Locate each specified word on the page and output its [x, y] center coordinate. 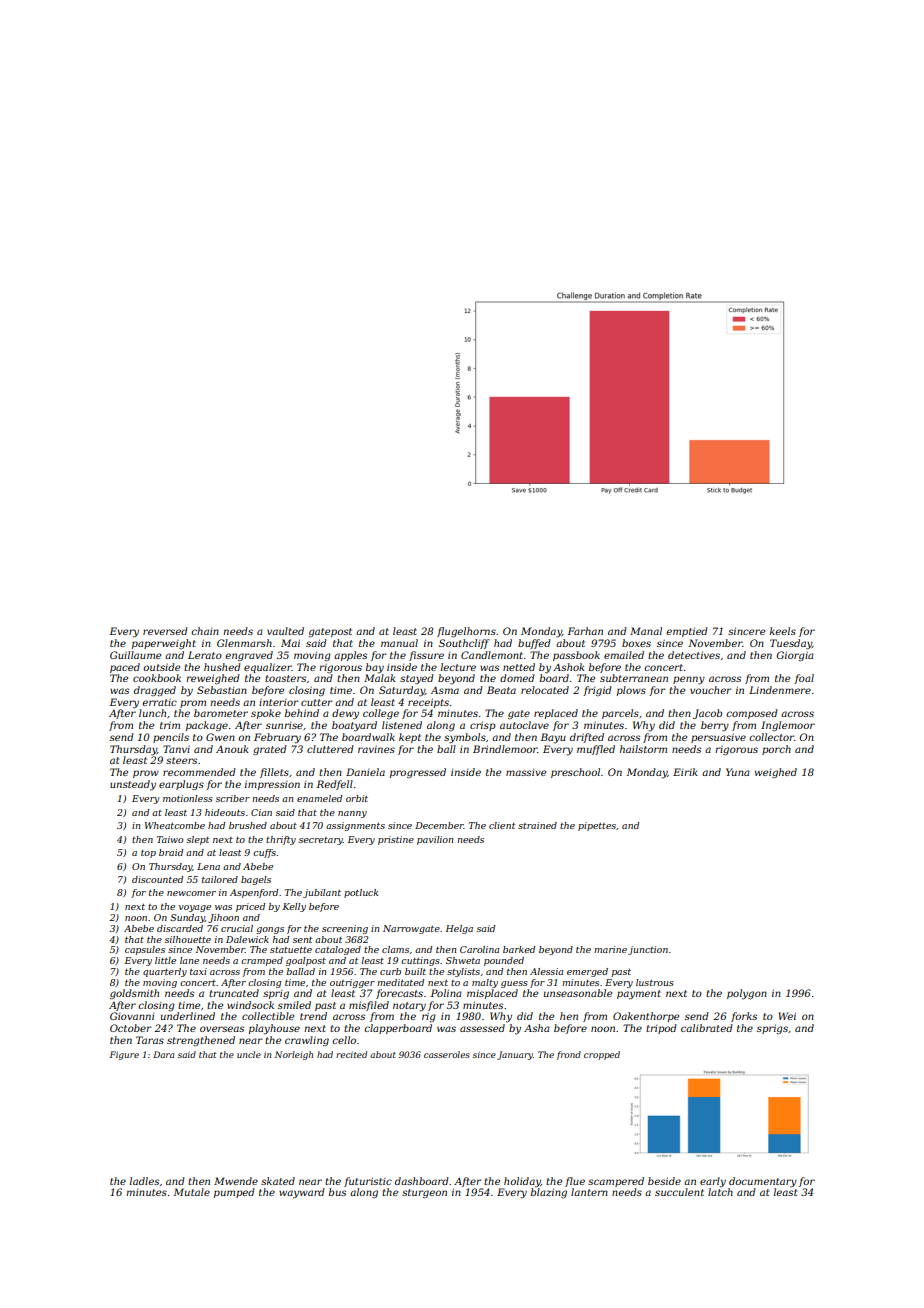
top [148, 854]
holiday [522, 1182]
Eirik [685, 772]
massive [526, 772]
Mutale [191, 1192]
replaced [556, 714]
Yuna [738, 772]
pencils [171, 738]
